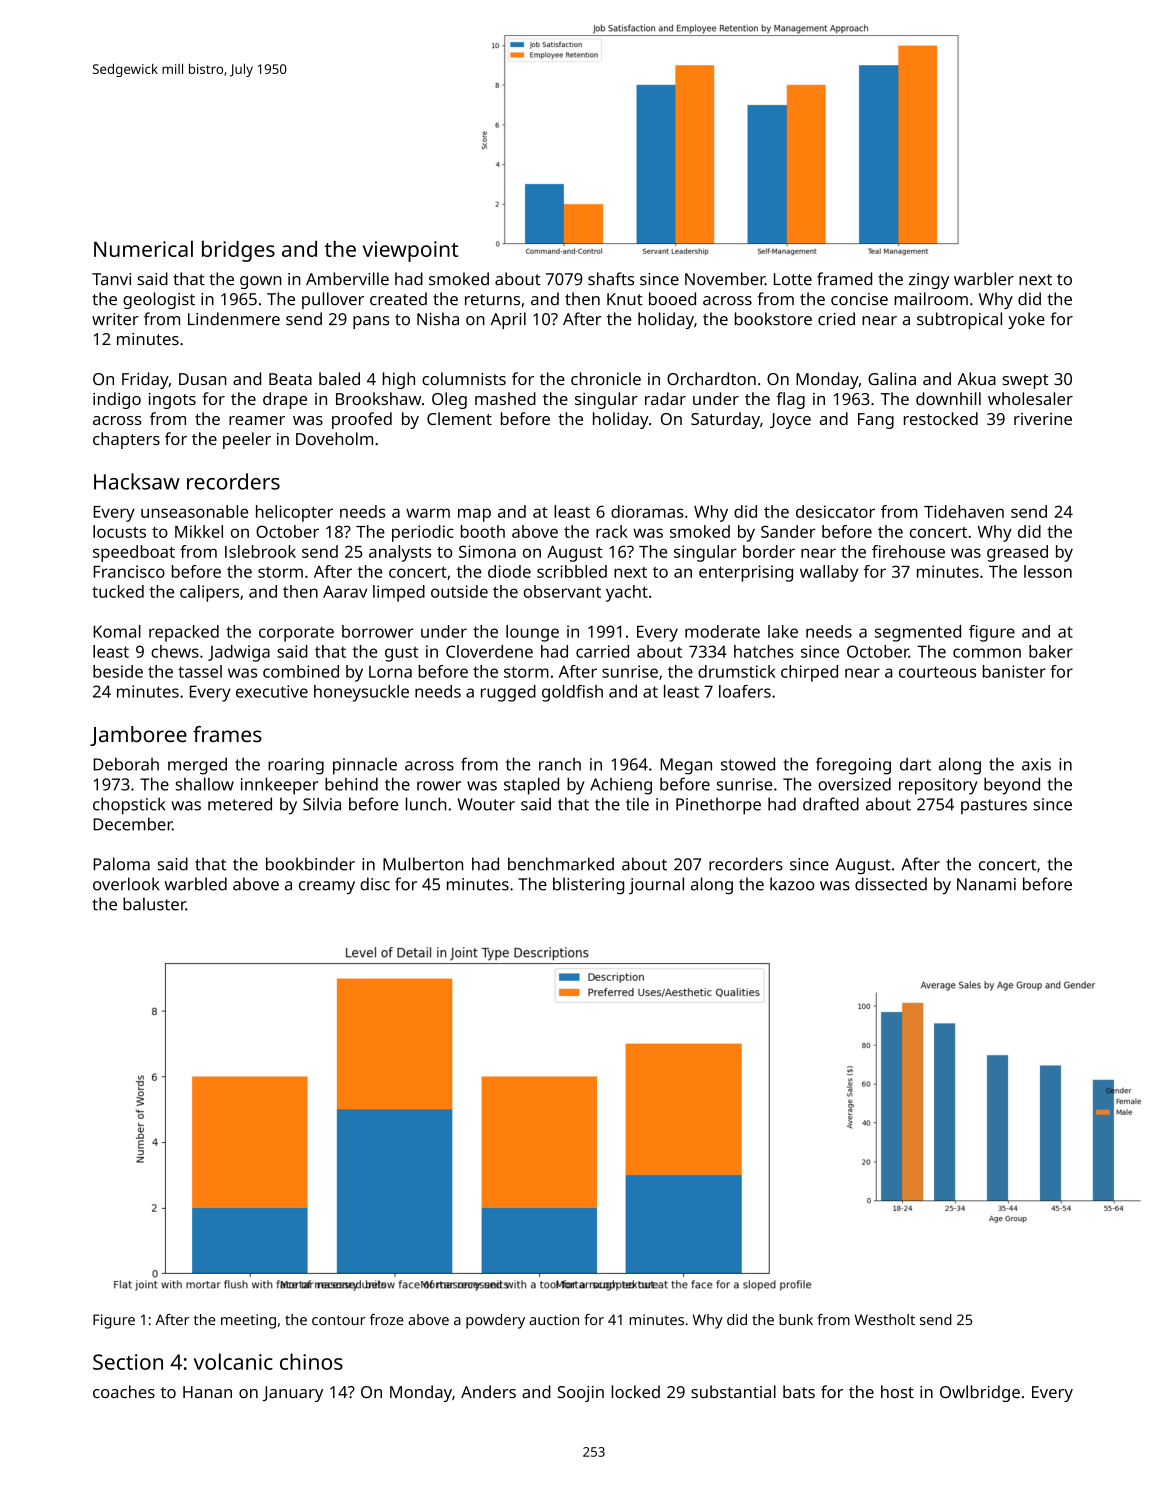 This screenshot has height=1507, width=1165. I want to click on Owlbridge, so click(980, 1393).
